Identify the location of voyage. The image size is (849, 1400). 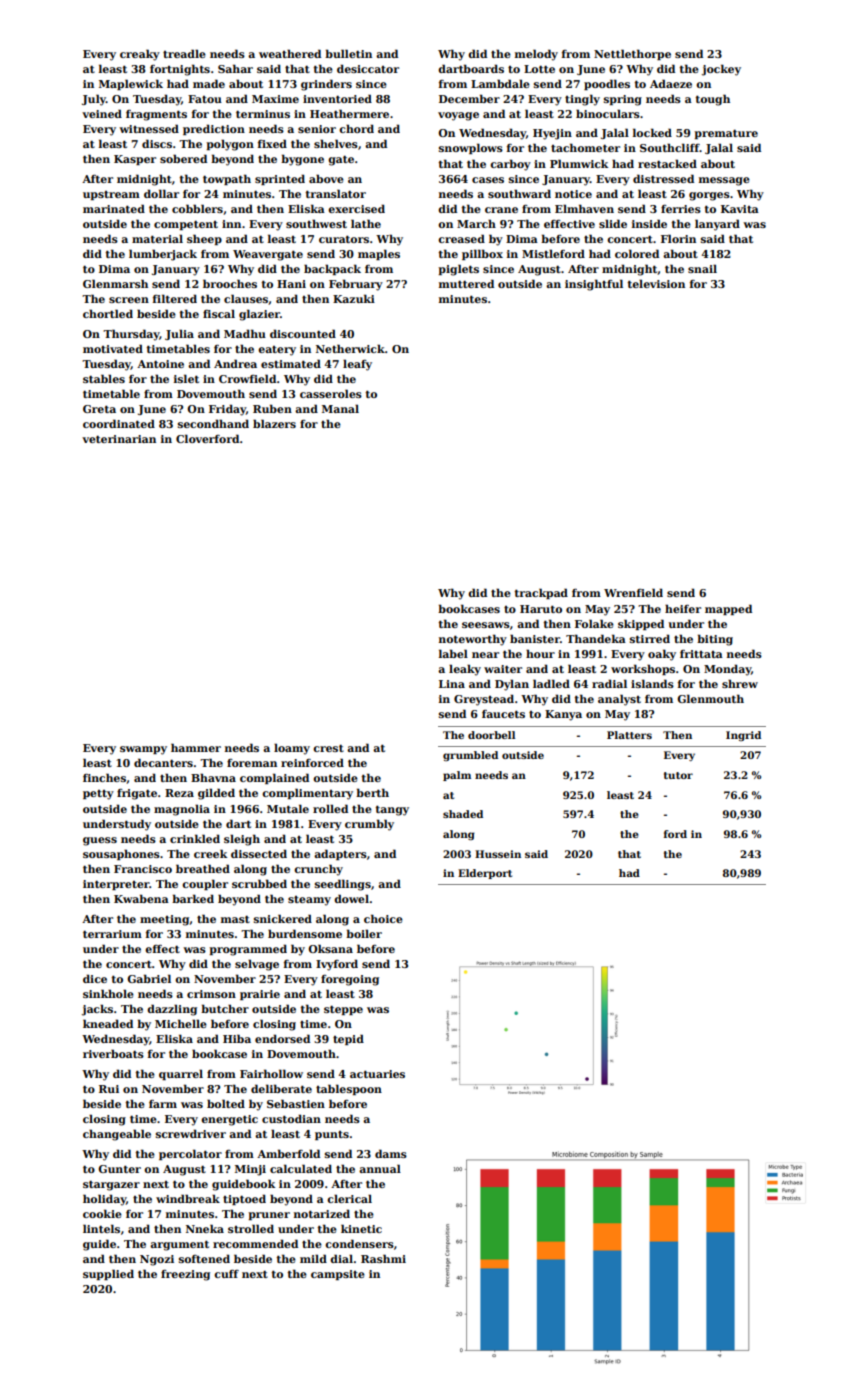
(458, 116).
